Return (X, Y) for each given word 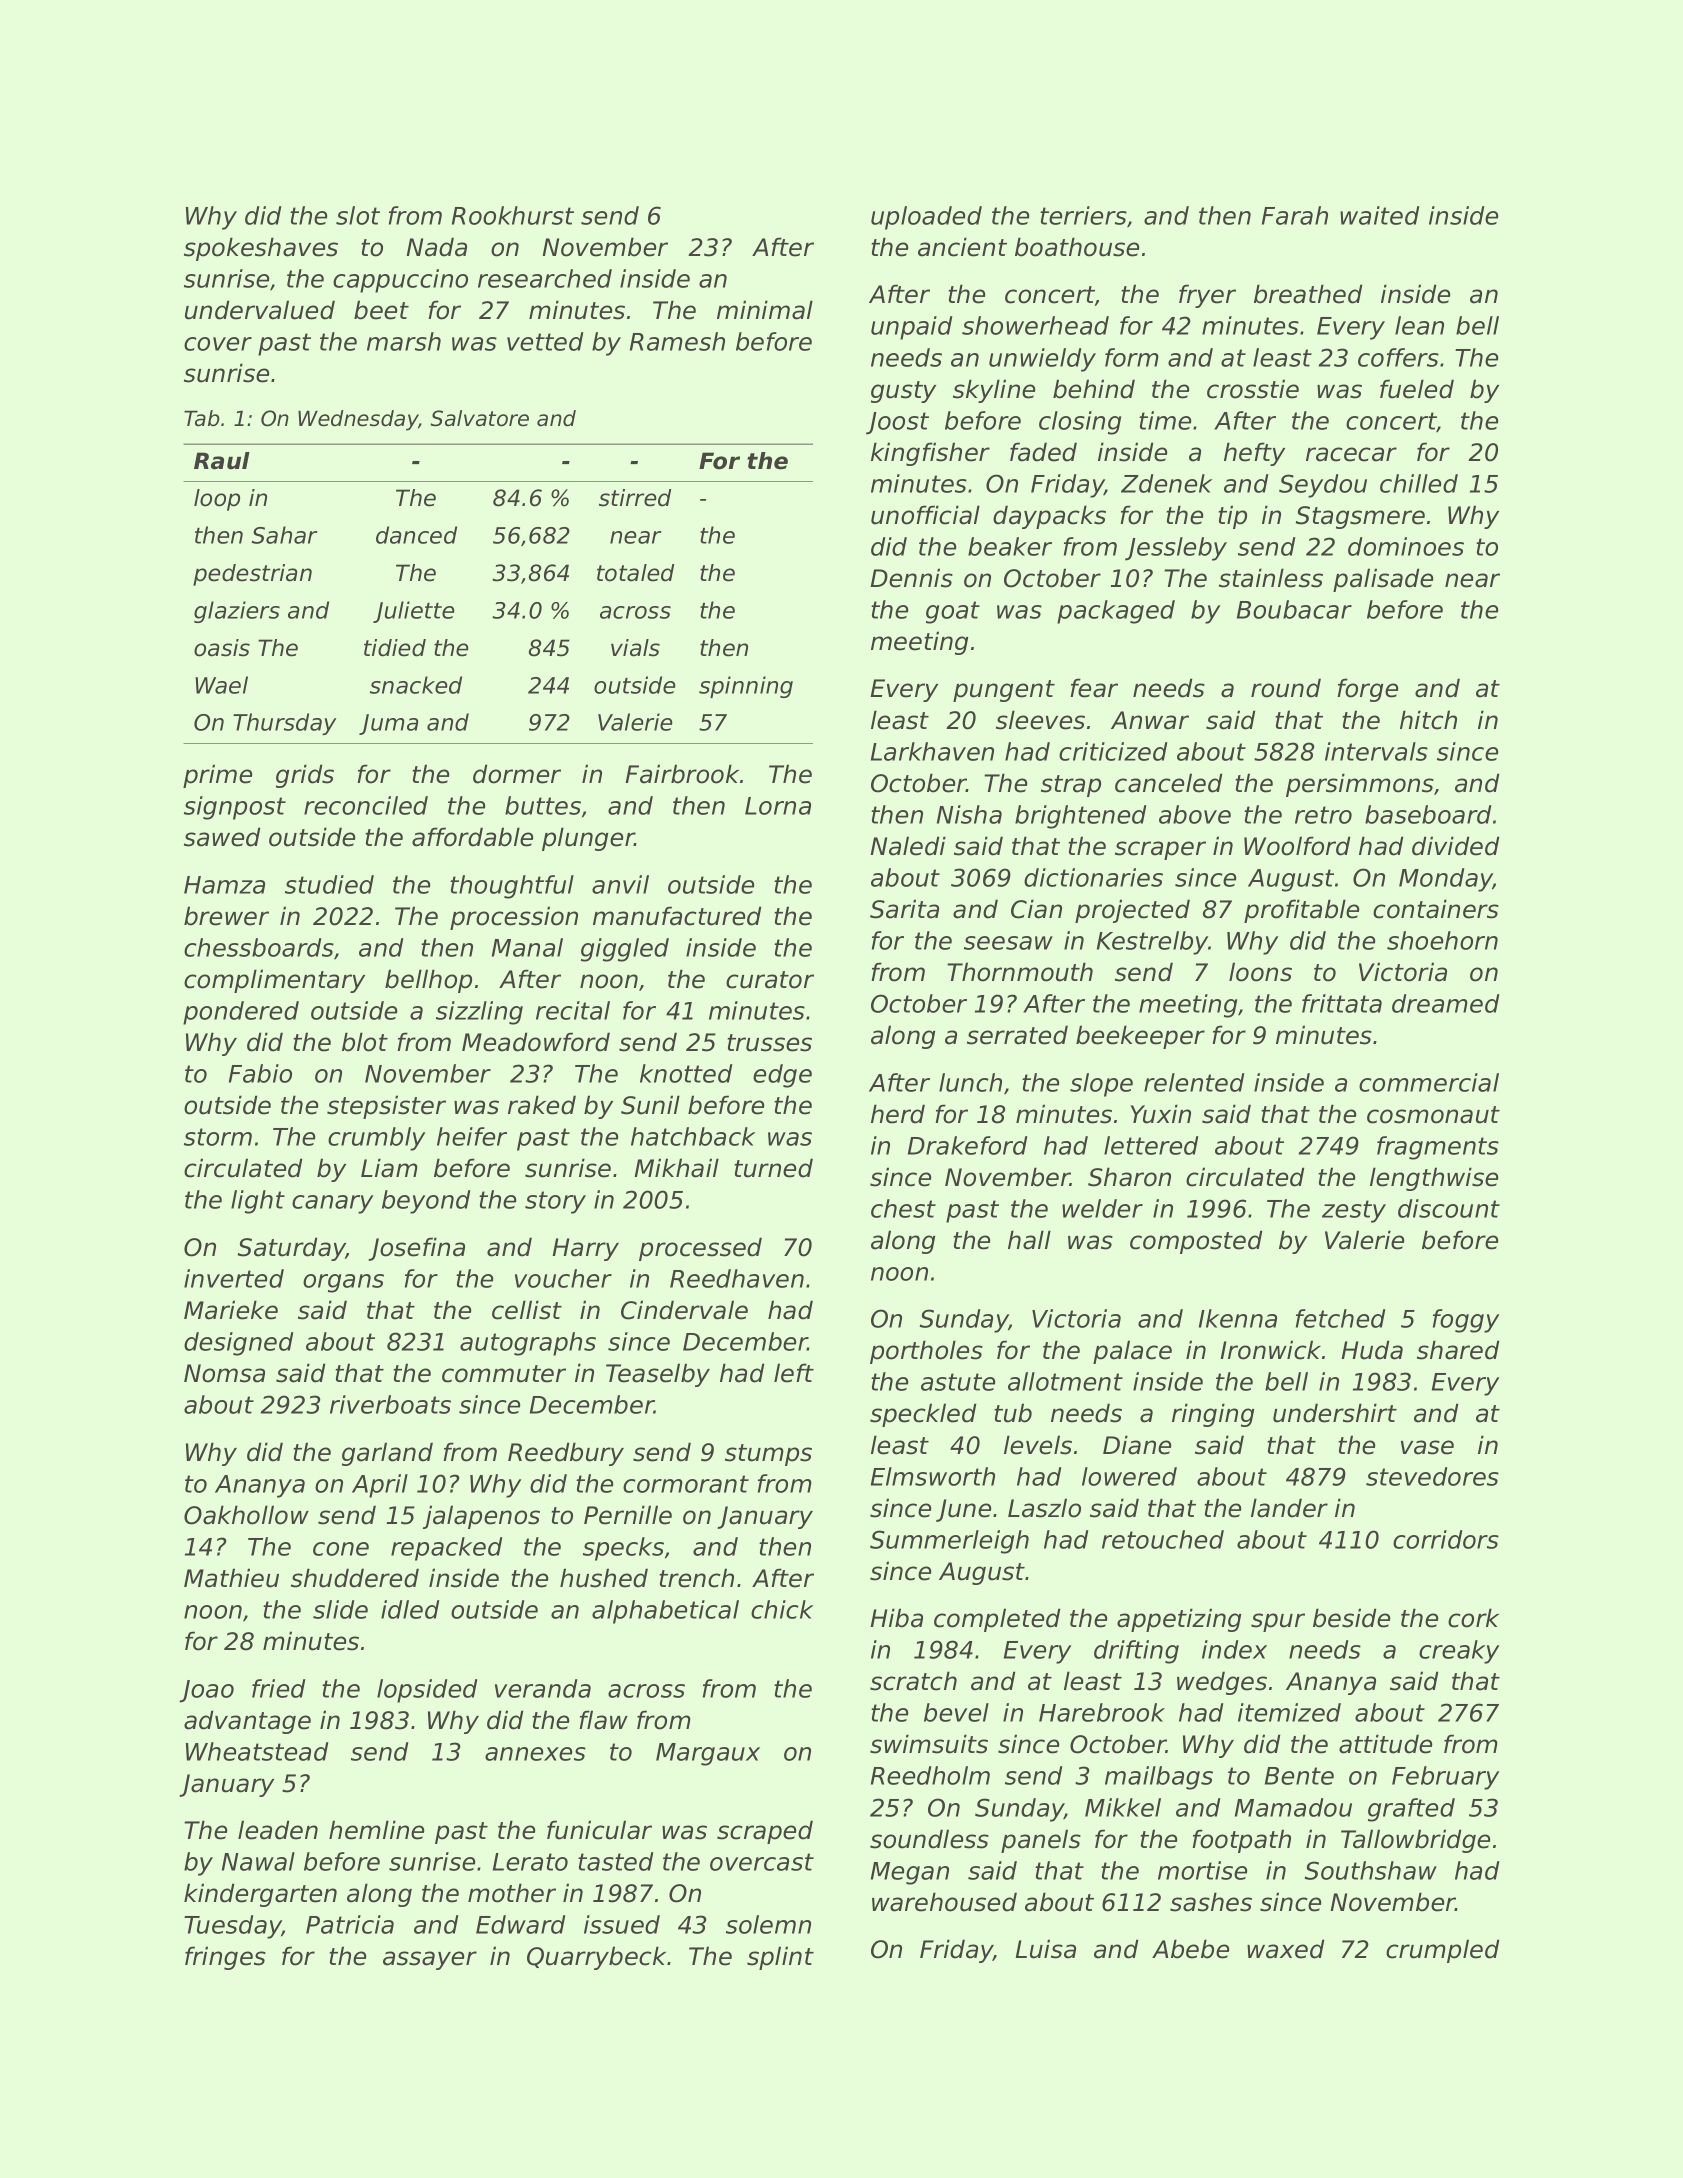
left (794, 1373)
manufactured (677, 916)
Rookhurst (513, 215)
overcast (762, 1862)
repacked (446, 1549)
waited (1379, 215)
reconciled (366, 805)
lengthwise (1434, 1179)
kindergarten (260, 1895)
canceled (1168, 783)
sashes (1211, 1902)
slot (358, 215)
